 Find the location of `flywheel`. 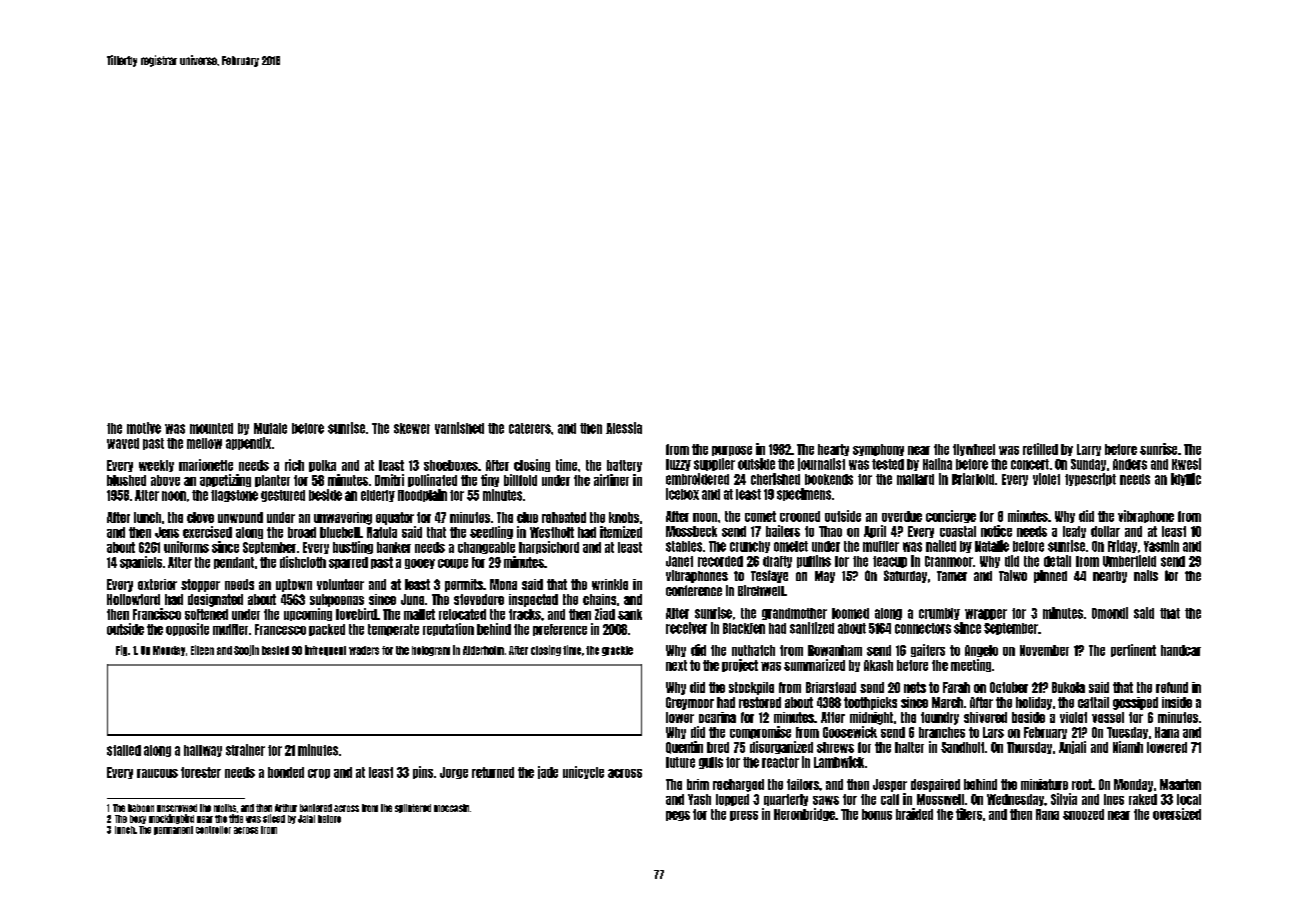

flywheel is located at coordinates (974, 450).
